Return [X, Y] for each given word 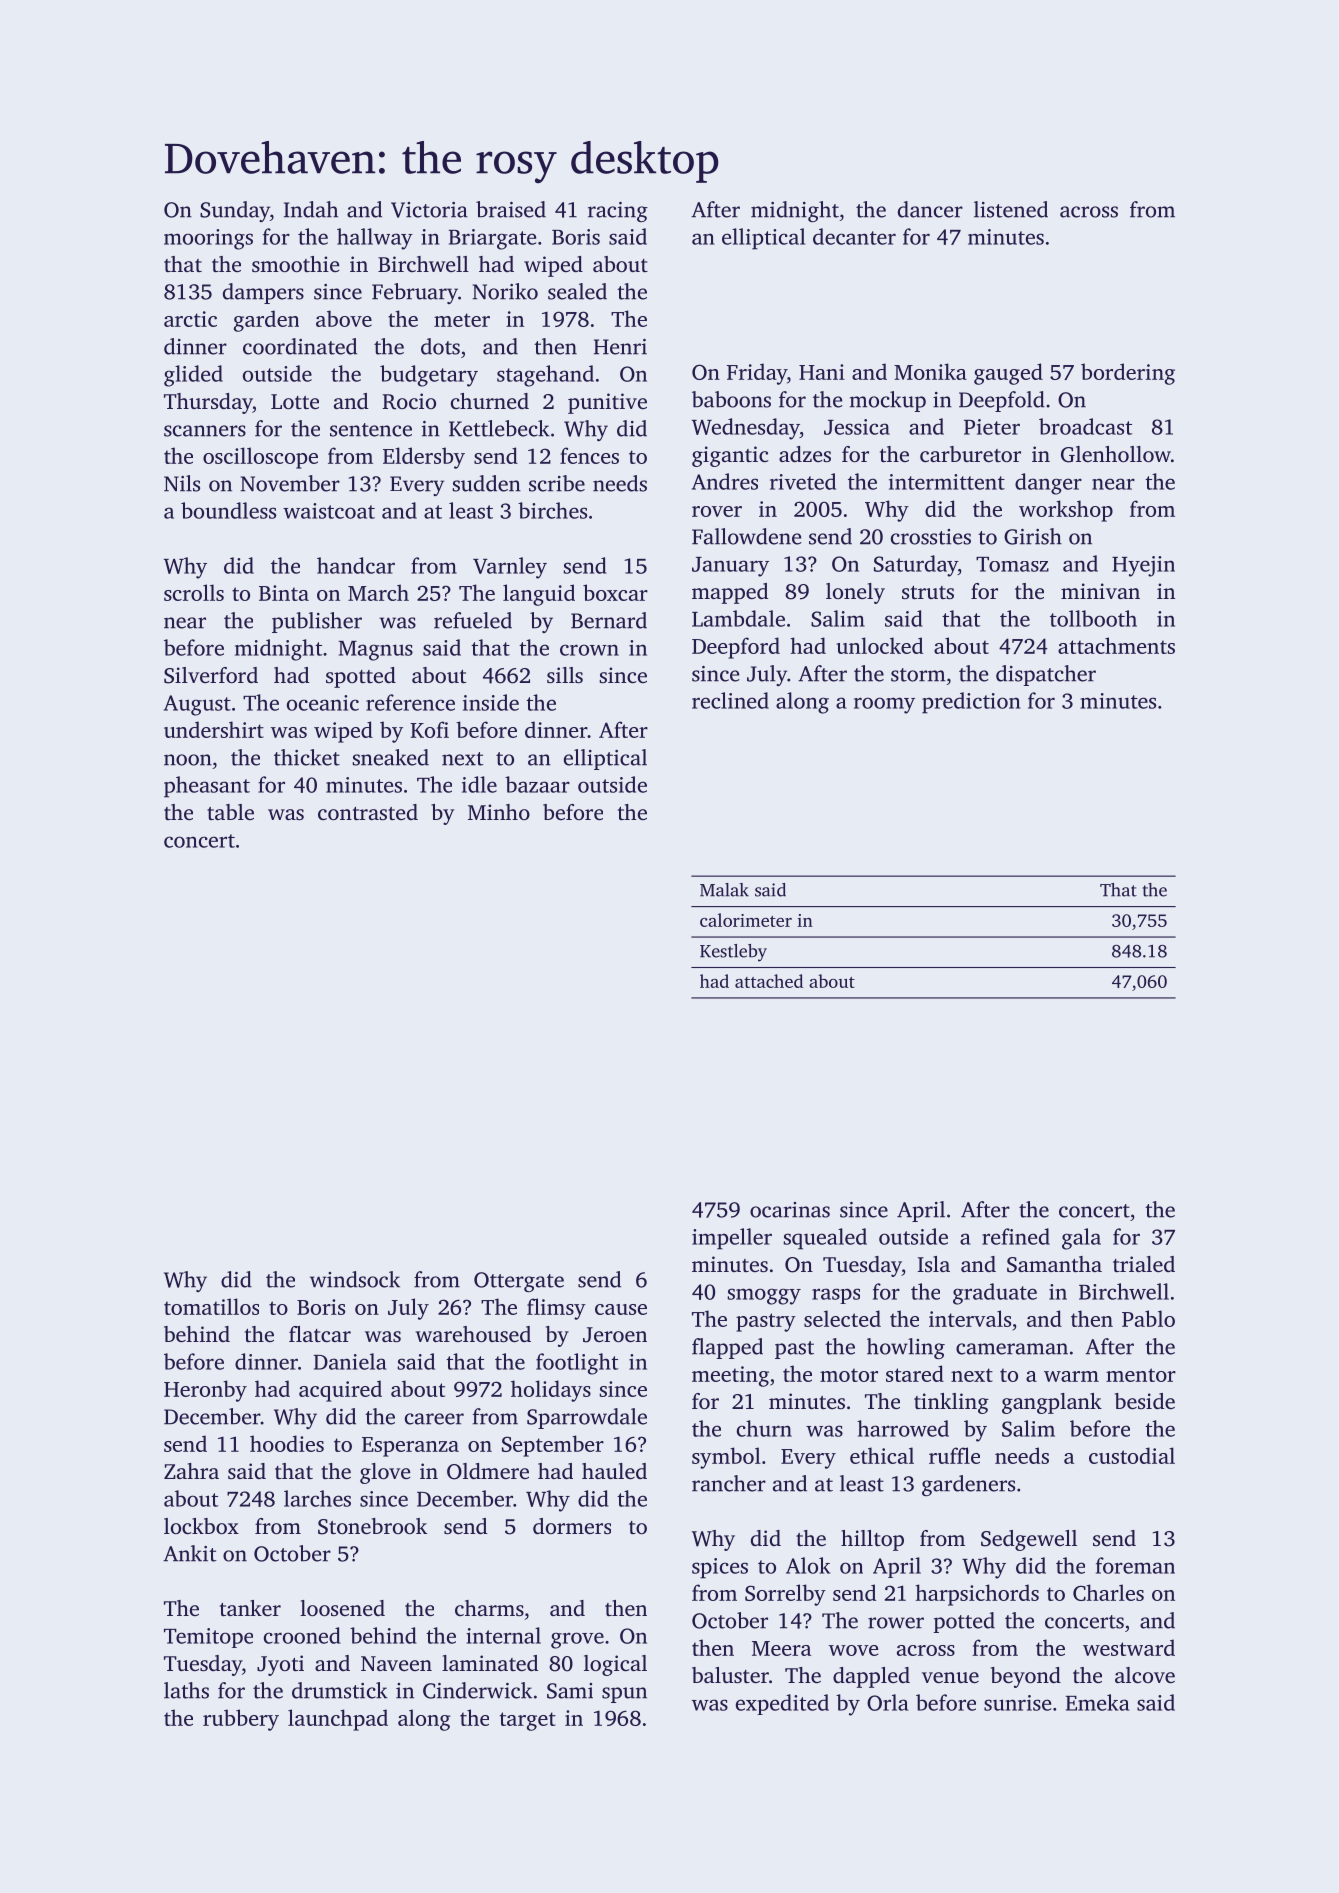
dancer [930, 209]
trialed [1144, 1264]
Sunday [235, 211]
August [197, 705]
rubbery [241, 1720]
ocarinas [790, 1210]
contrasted [368, 812]
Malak [724, 890]
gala [1081, 1239]
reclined [730, 700]
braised [511, 209]
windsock [355, 1279]
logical [615, 1665]
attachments [1116, 645]
